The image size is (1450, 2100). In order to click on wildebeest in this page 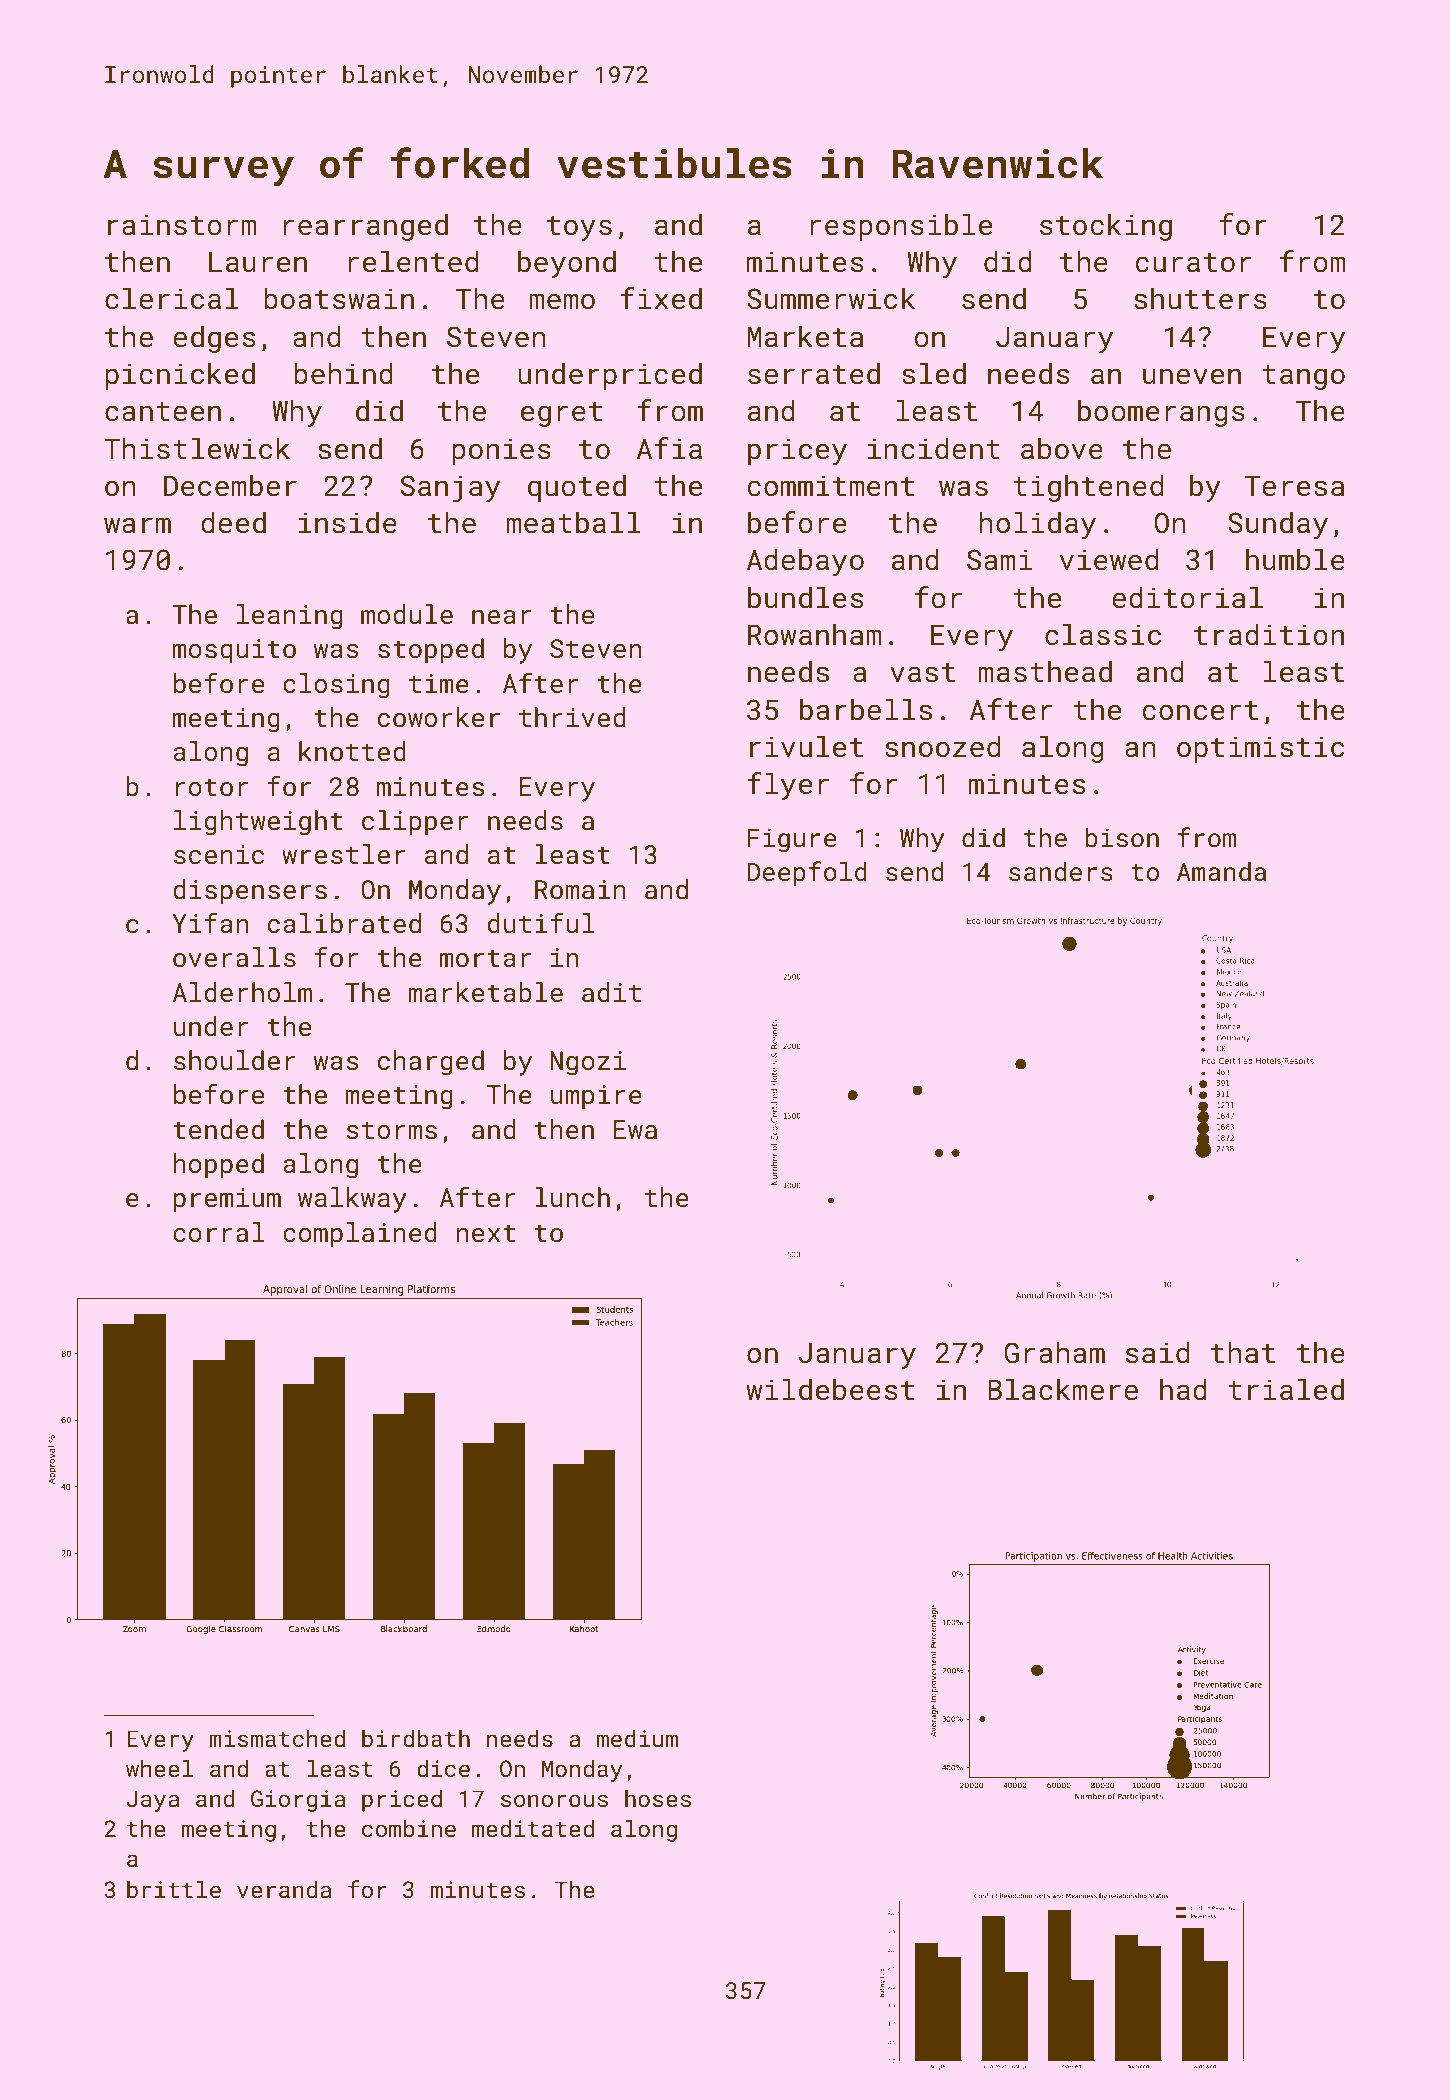, I will do `click(830, 1389)`.
